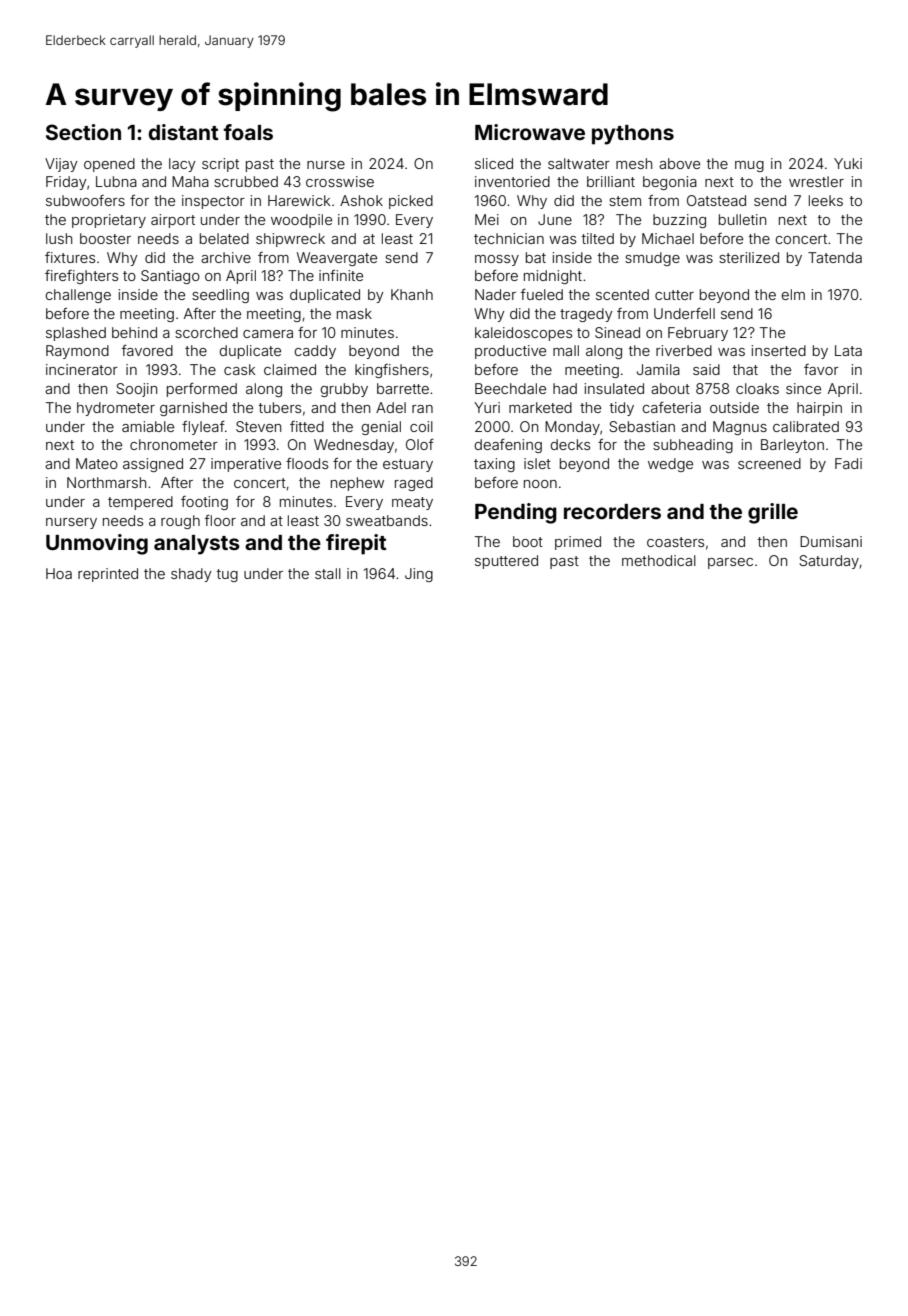  Describe the element at coordinates (835, 257) in the page. I see `Tatenda` at that location.
